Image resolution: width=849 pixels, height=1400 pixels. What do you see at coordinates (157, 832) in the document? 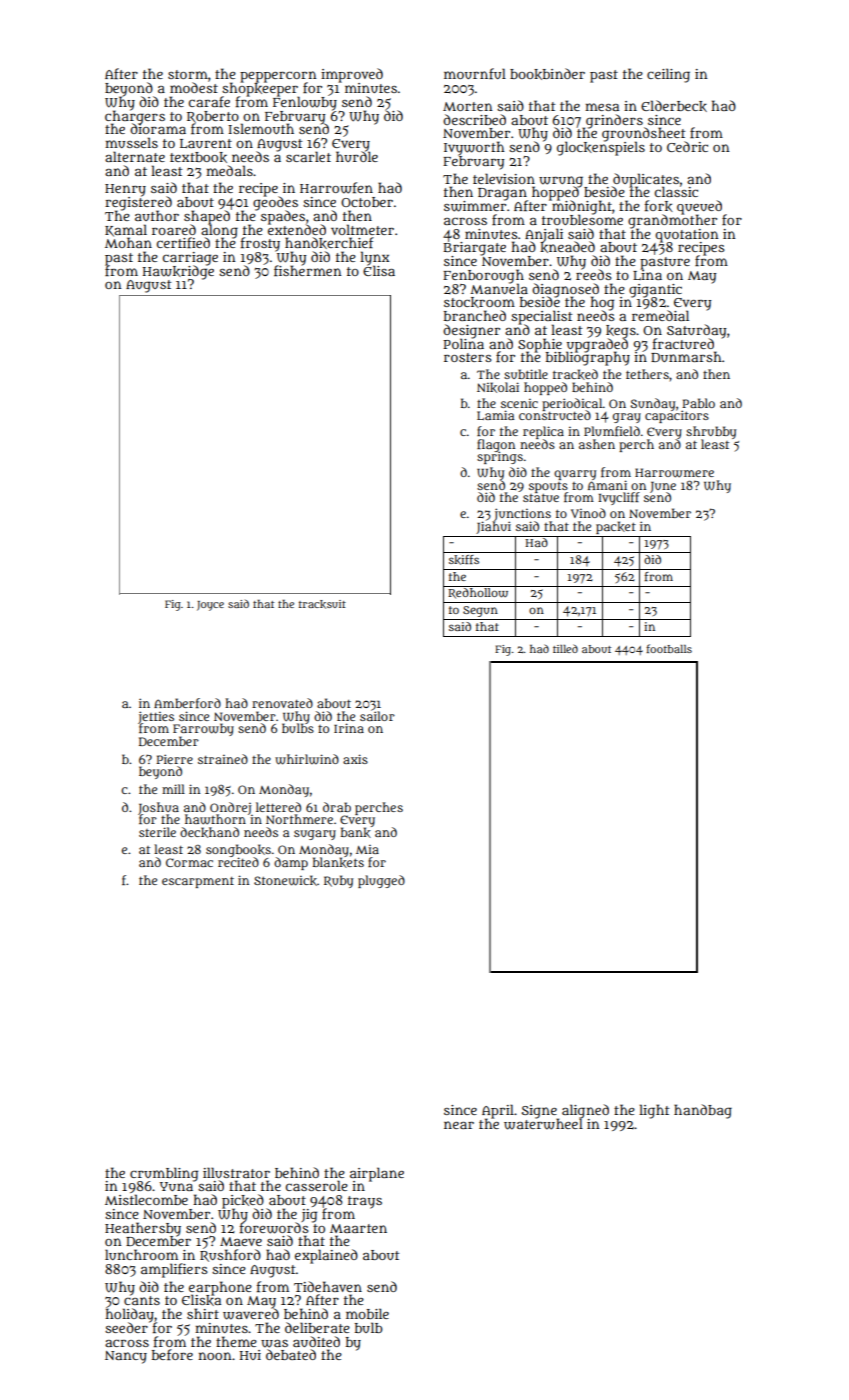
I see `sterile` at bounding box center [157, 832].
